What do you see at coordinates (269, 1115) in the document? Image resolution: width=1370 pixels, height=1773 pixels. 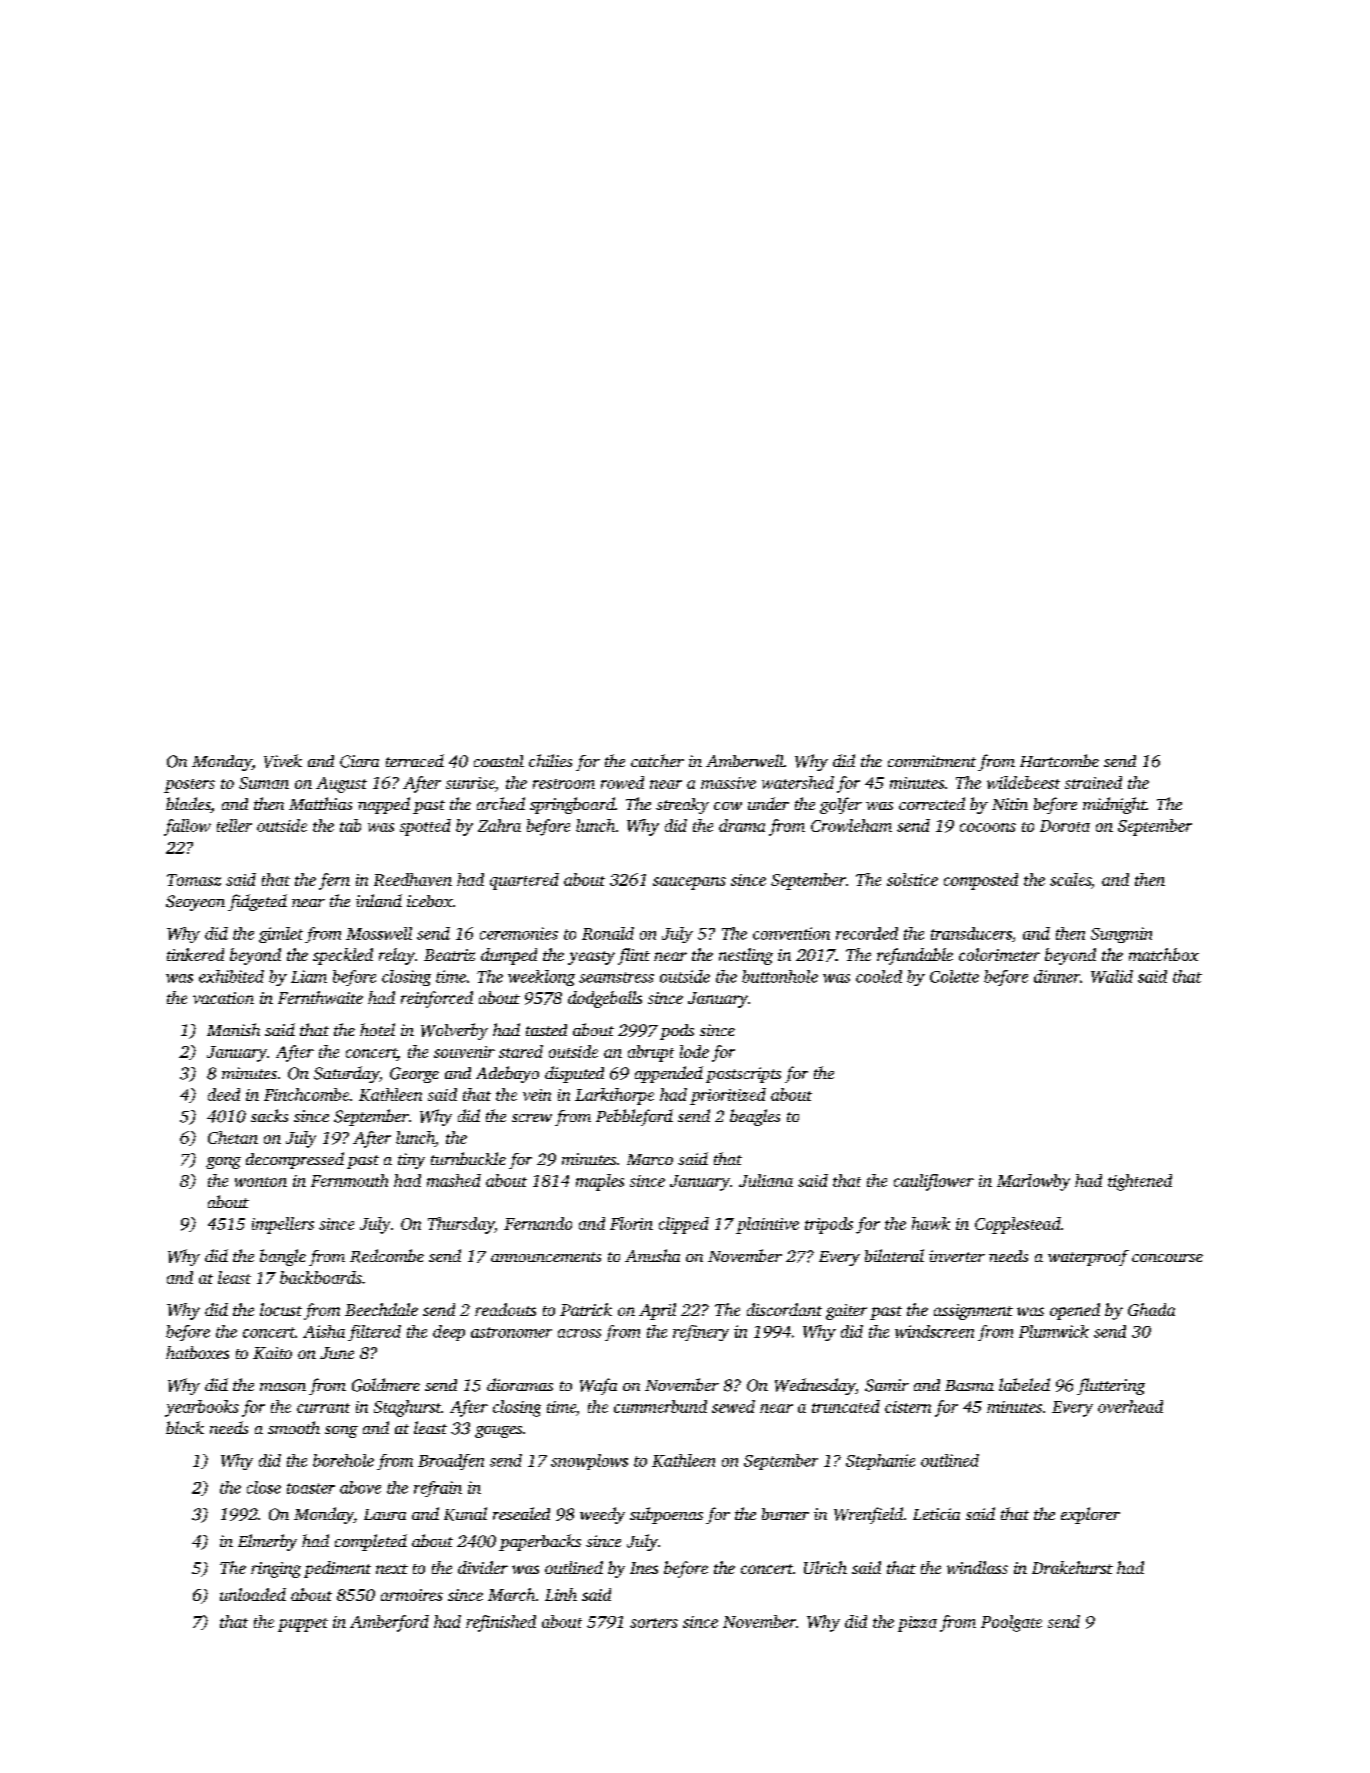 I see `sacks` at bounding box center [269, 1115].
